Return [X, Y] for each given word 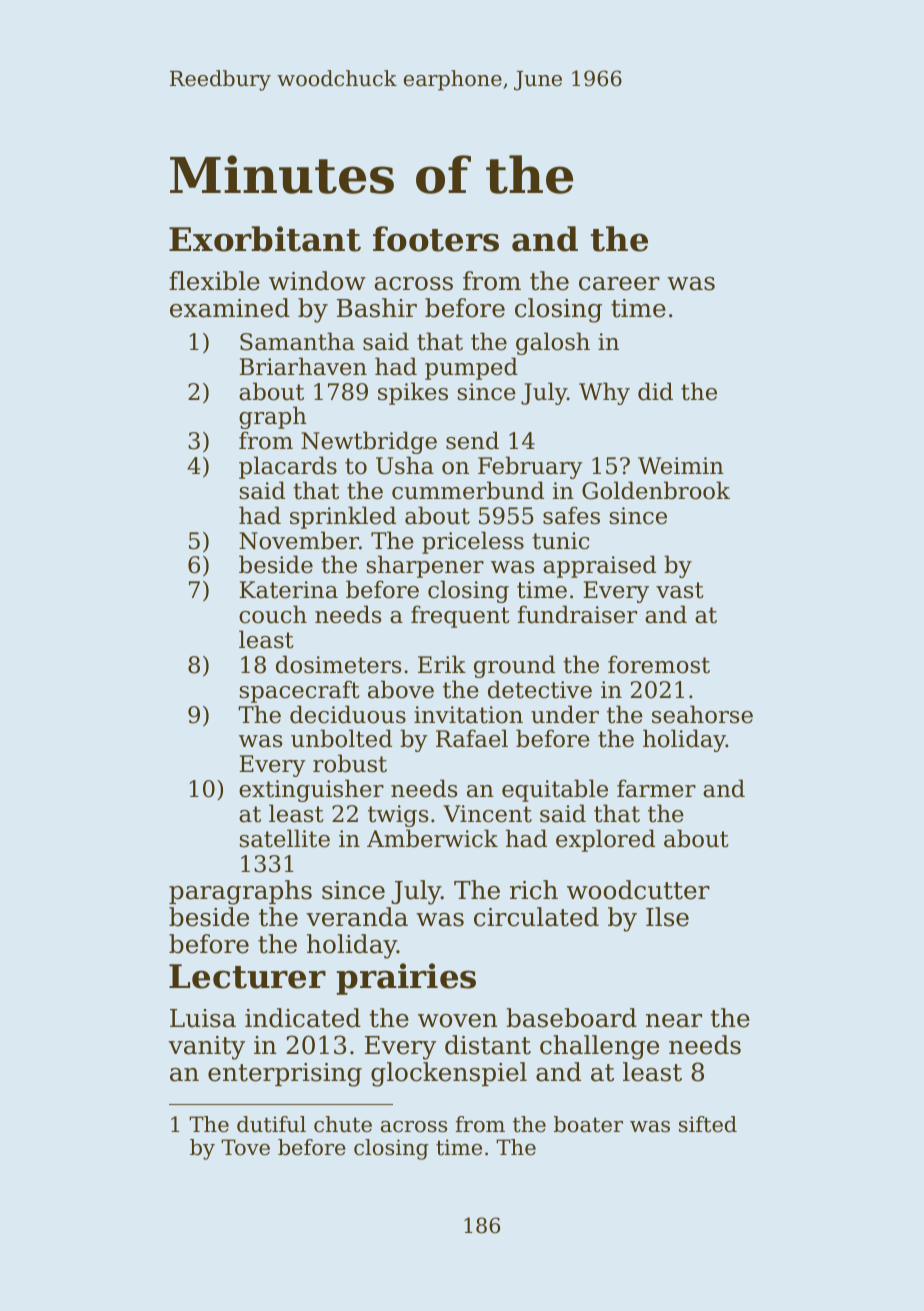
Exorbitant [265, 239]
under [565, 714]
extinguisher [311, 790]
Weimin [681, 466]
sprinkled [343, 517]
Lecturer [247, 976]
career [619, 284]
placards [288, 467]
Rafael [472, 738]
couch [273, 614]
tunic [560, 541]
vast [680, 590]
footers [436, 239]
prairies [406, 979]
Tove [245, 1147]
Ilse [667, 917]
